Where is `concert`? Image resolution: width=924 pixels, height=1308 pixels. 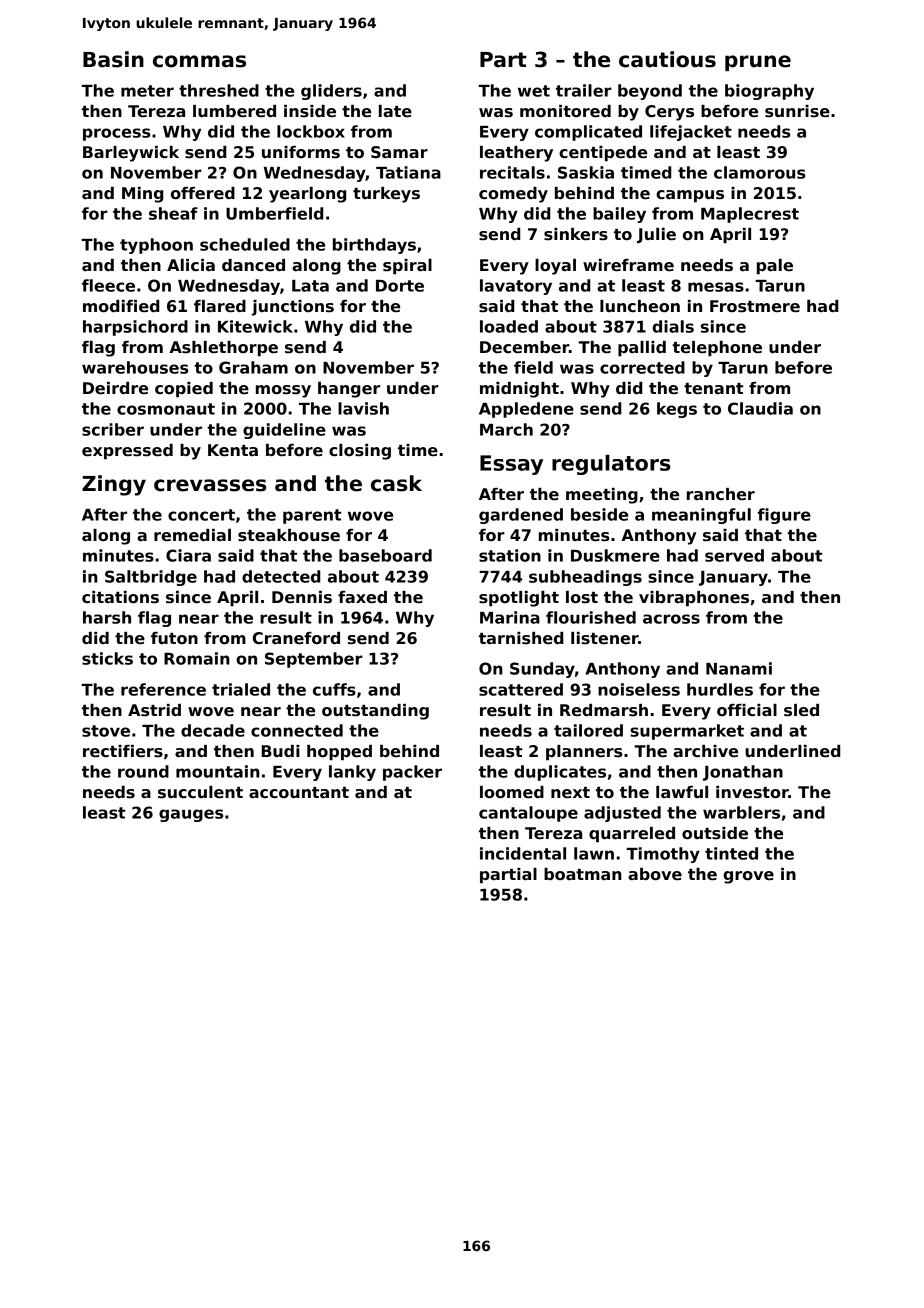
concert is located at coordinates (201, 515).
